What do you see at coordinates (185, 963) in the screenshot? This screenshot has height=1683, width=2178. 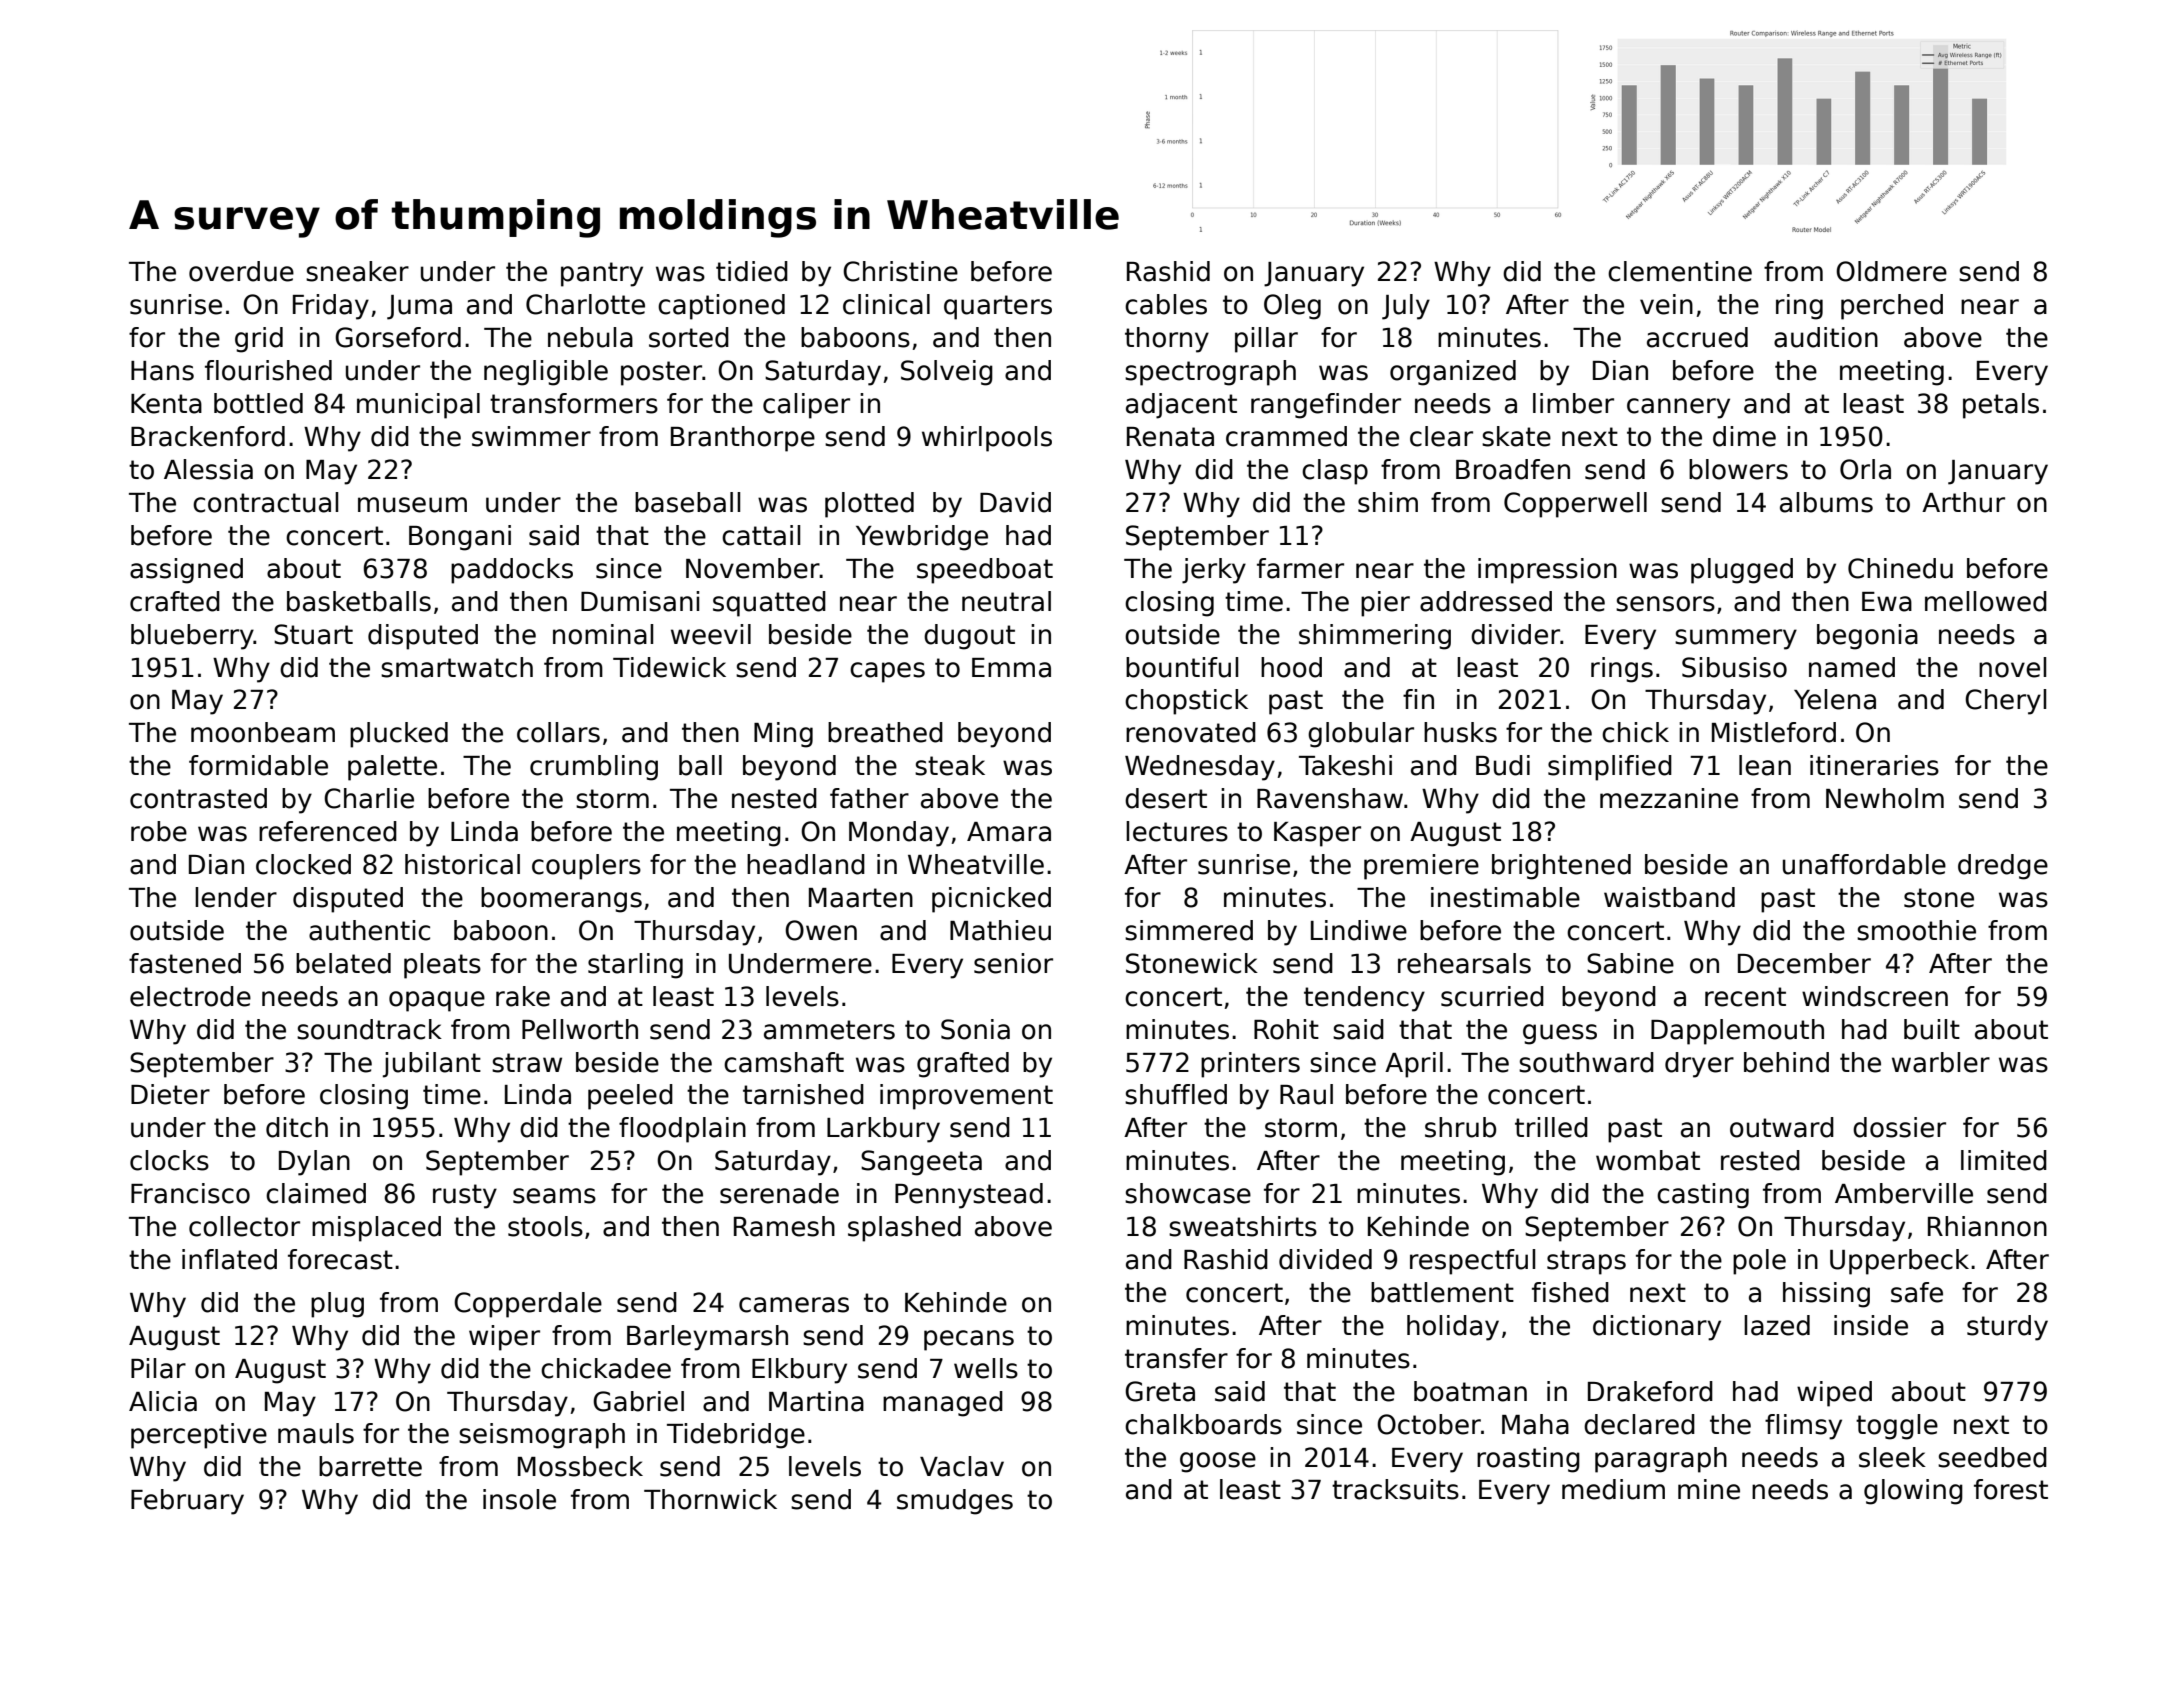 I see `fastened` at bounding box center [185, 963].
